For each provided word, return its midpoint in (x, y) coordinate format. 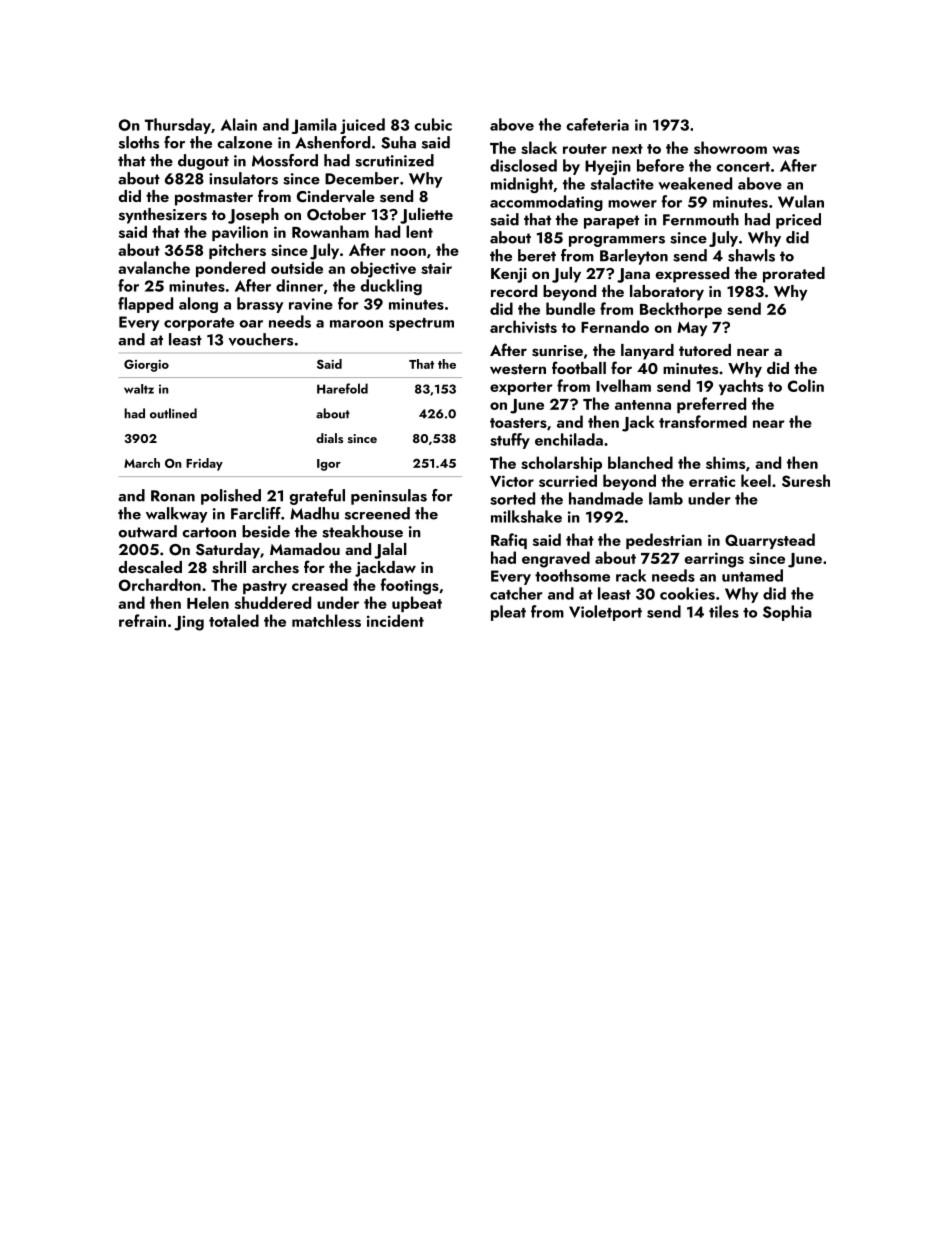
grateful (317, 497)
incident (395, 620)
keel (756, 480)
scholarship (561, 464)
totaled (234, 620)
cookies (687, 593)
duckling (391, 287)
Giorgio (146, 365)
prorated (794, 275)
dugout (203, 162)
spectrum (421, 324)
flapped (145, 305)
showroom (730, 147)
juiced (362, 126)
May (692, 329)
